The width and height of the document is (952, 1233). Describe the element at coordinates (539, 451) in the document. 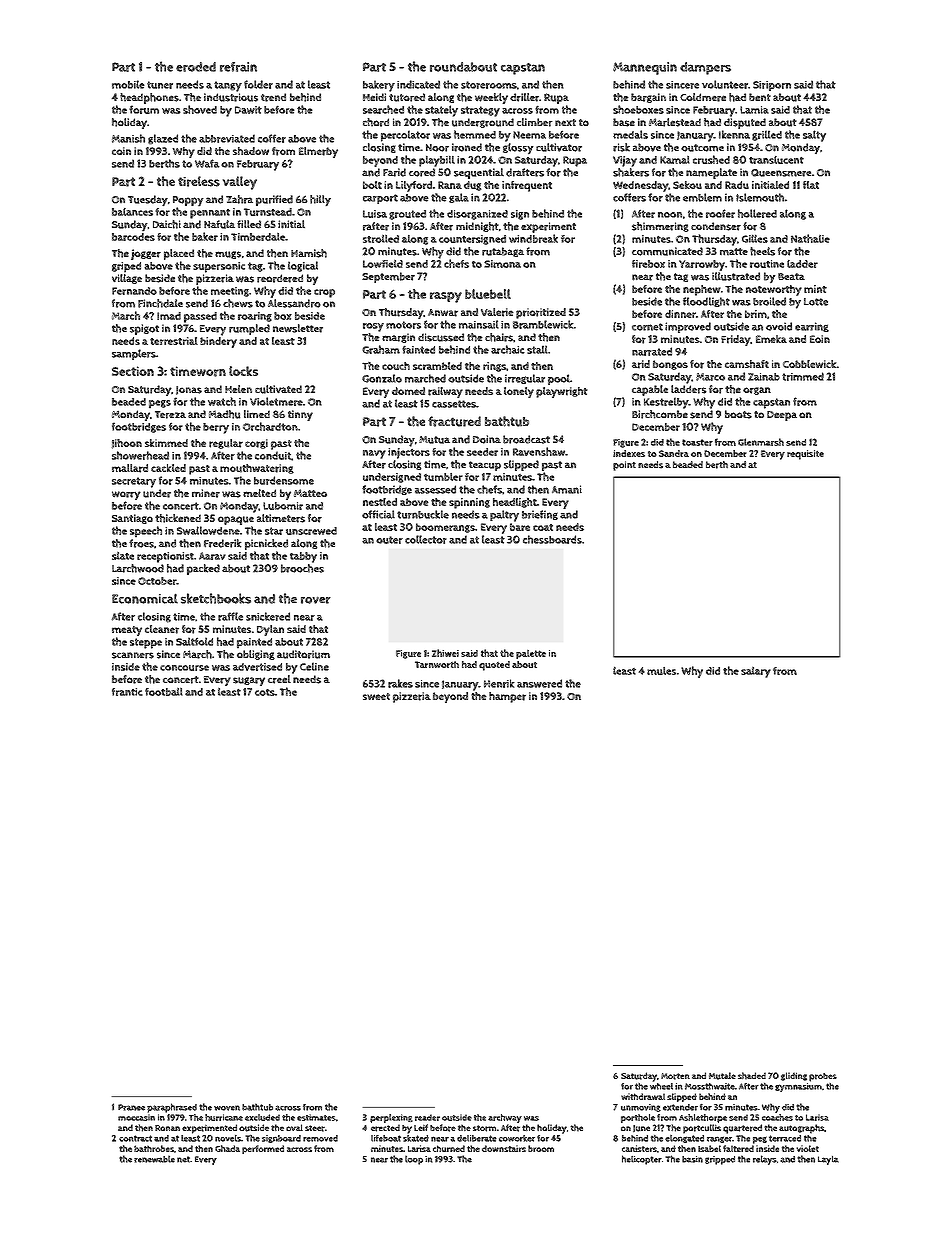

I see `Ravenshaw` at that location.
